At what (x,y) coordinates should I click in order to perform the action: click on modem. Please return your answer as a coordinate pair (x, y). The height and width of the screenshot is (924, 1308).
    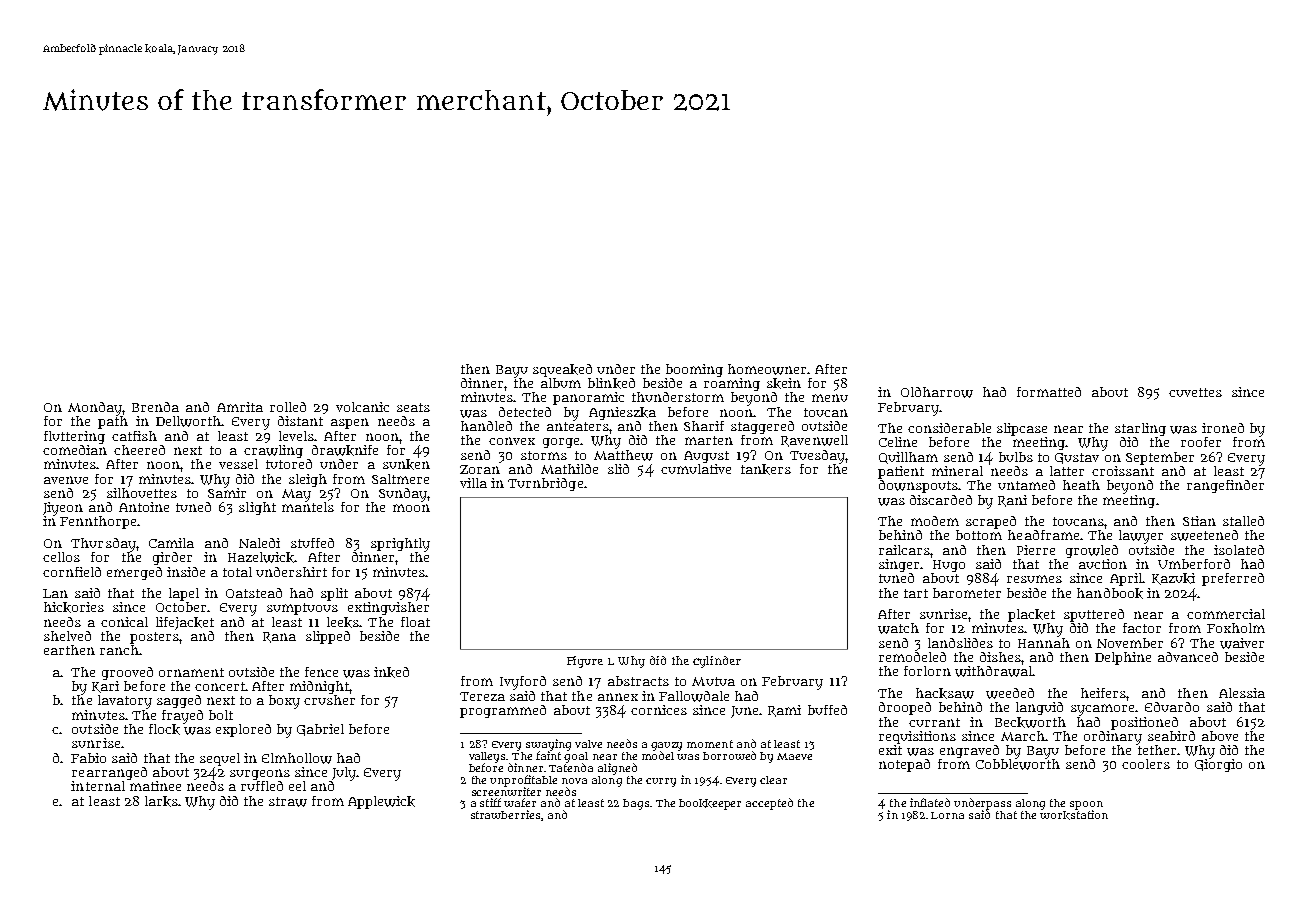
    Looking at the image, I should click on (935, 521).
